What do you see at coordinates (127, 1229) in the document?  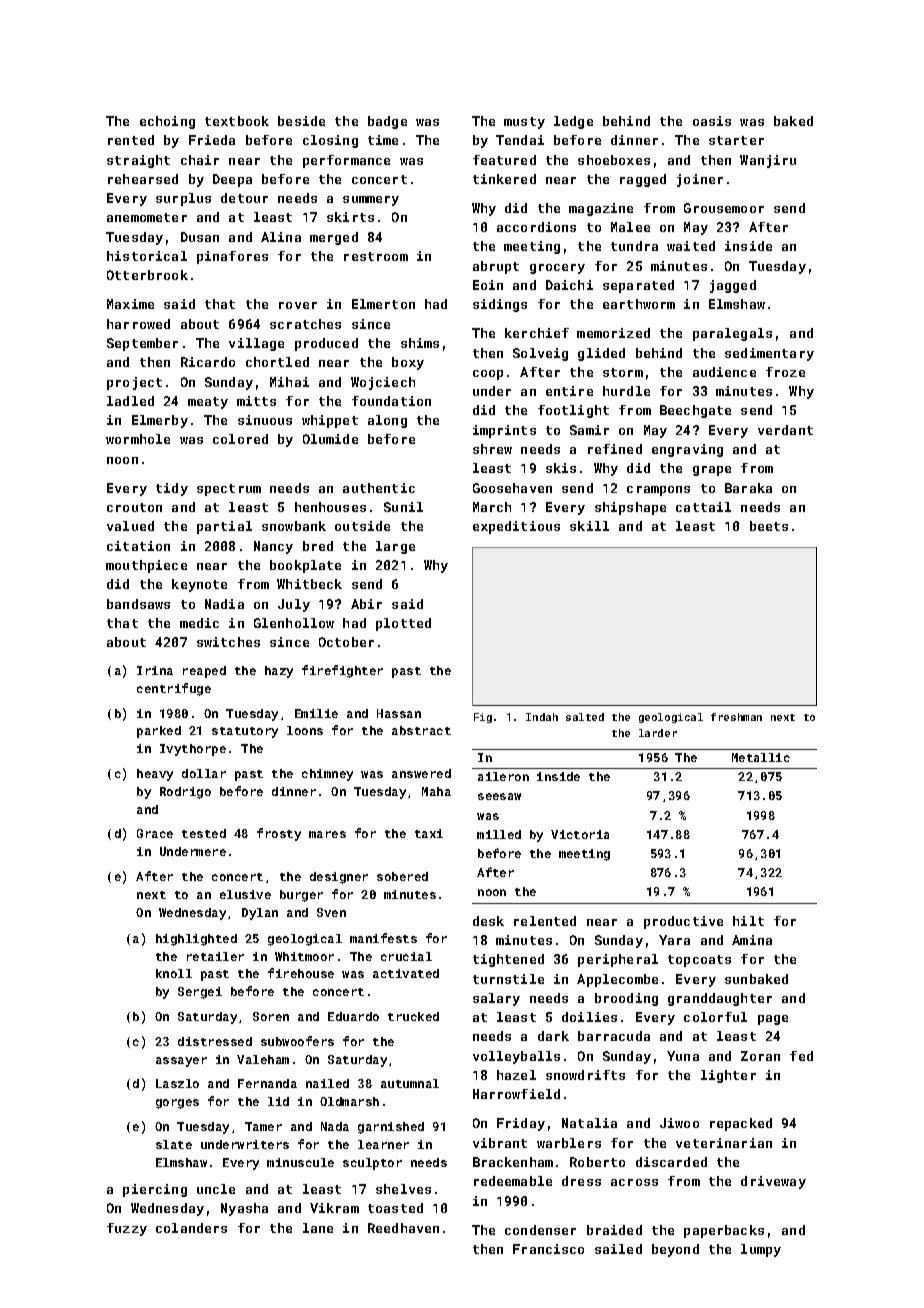 I see `fuzzy` at bounding box center [127, 1229].
